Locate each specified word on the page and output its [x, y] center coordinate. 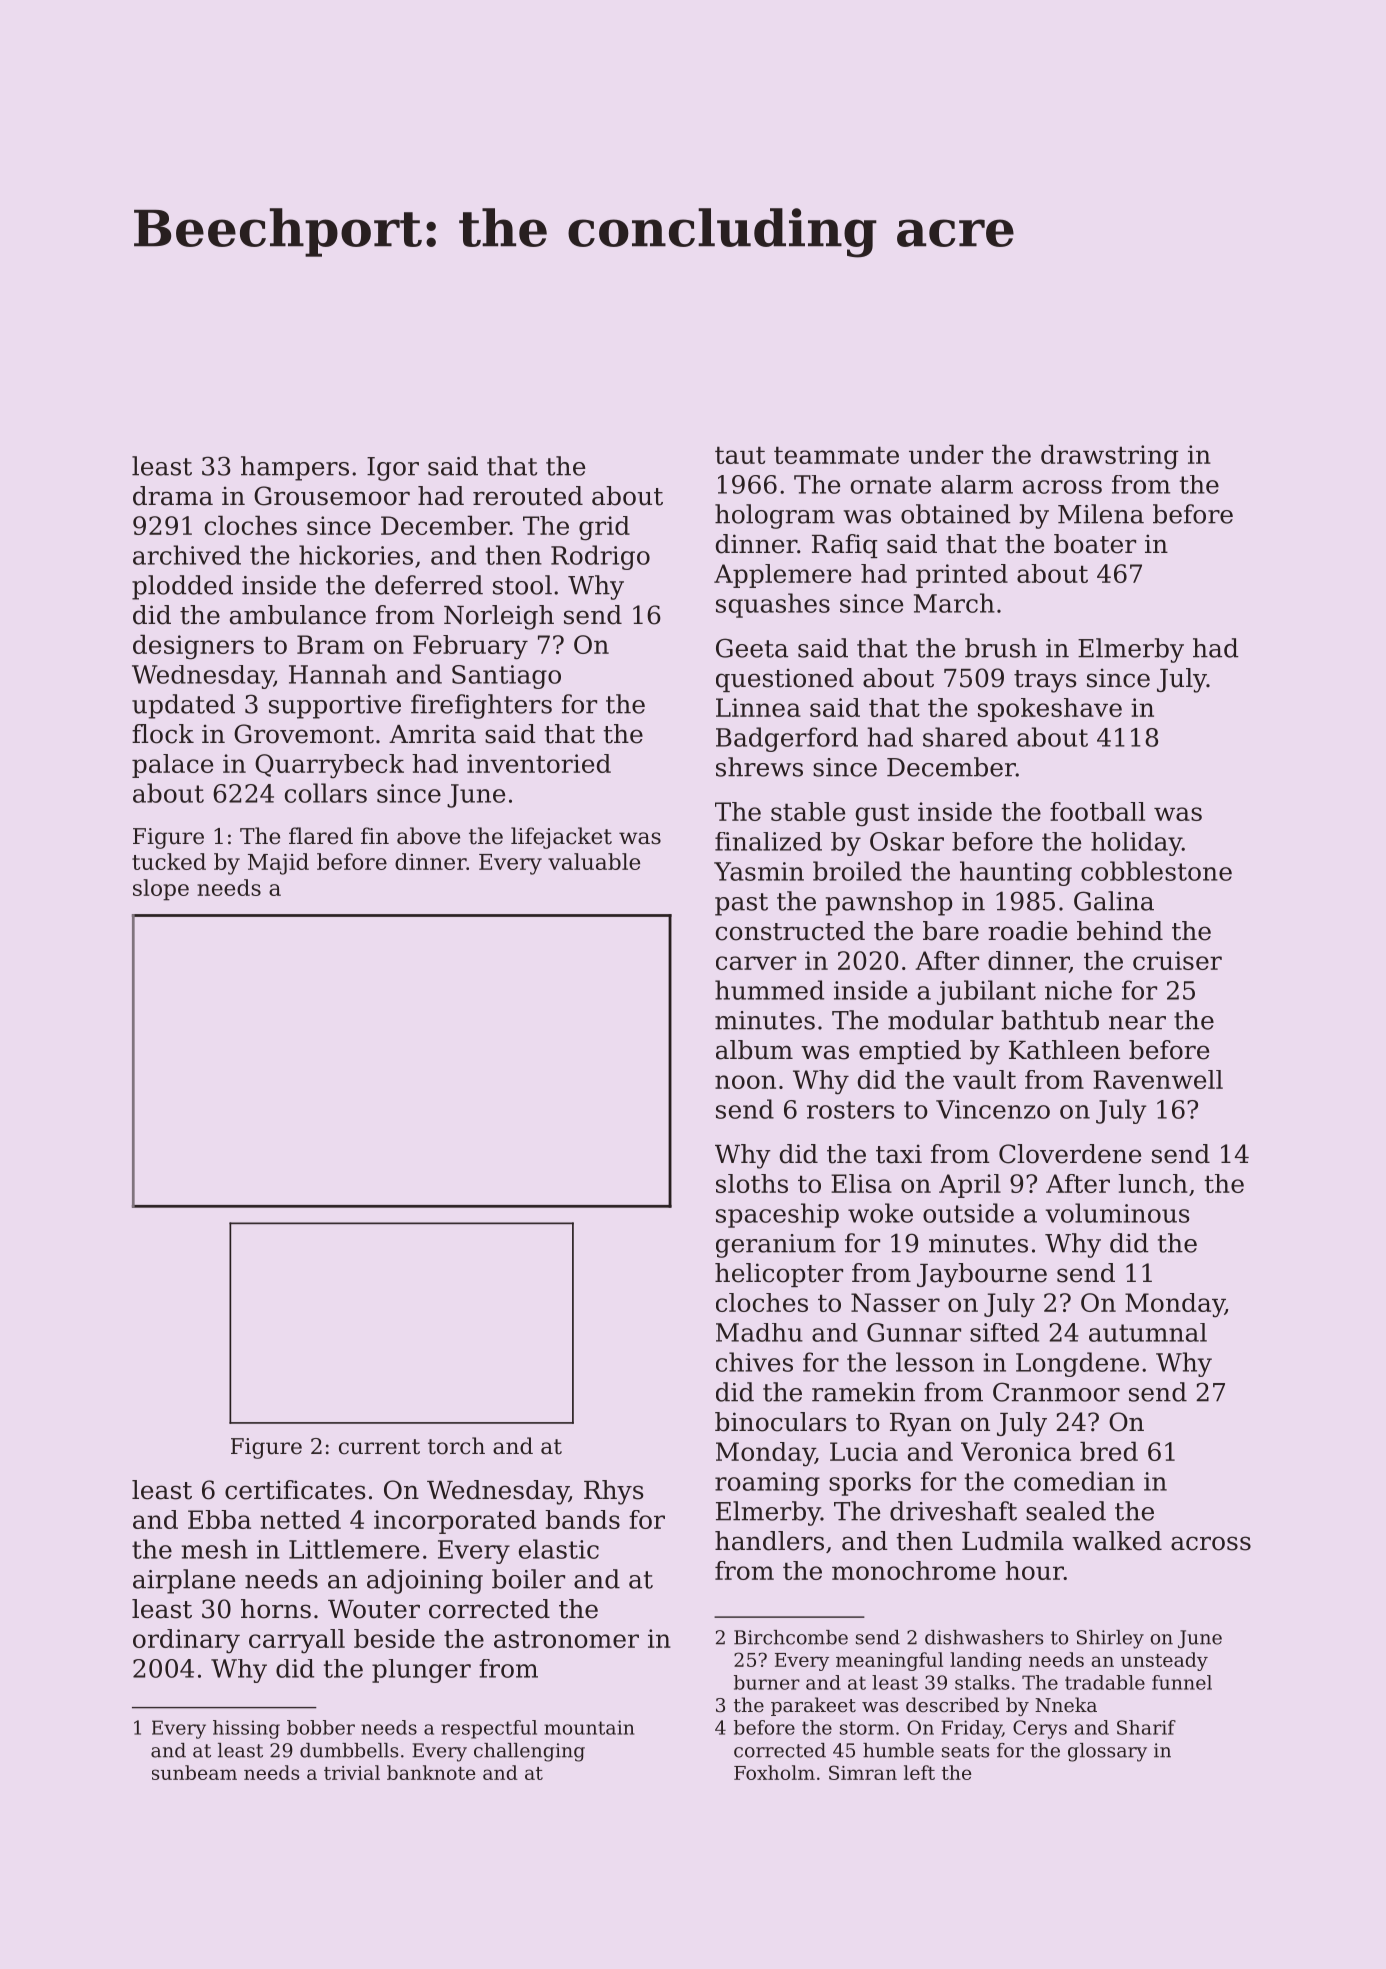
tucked [169, 861]
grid [604, 528]
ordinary [186, 1641]
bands [582, 1519]
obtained [956, 514]
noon [745, 1082]
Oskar [907, 841]
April [970, 1186]
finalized [768, 841]
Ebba [219, 1519]
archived [187, 555]
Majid [278, 864]
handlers [769, 1541]
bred [1109, 1451]
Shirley [1110, 1639]
